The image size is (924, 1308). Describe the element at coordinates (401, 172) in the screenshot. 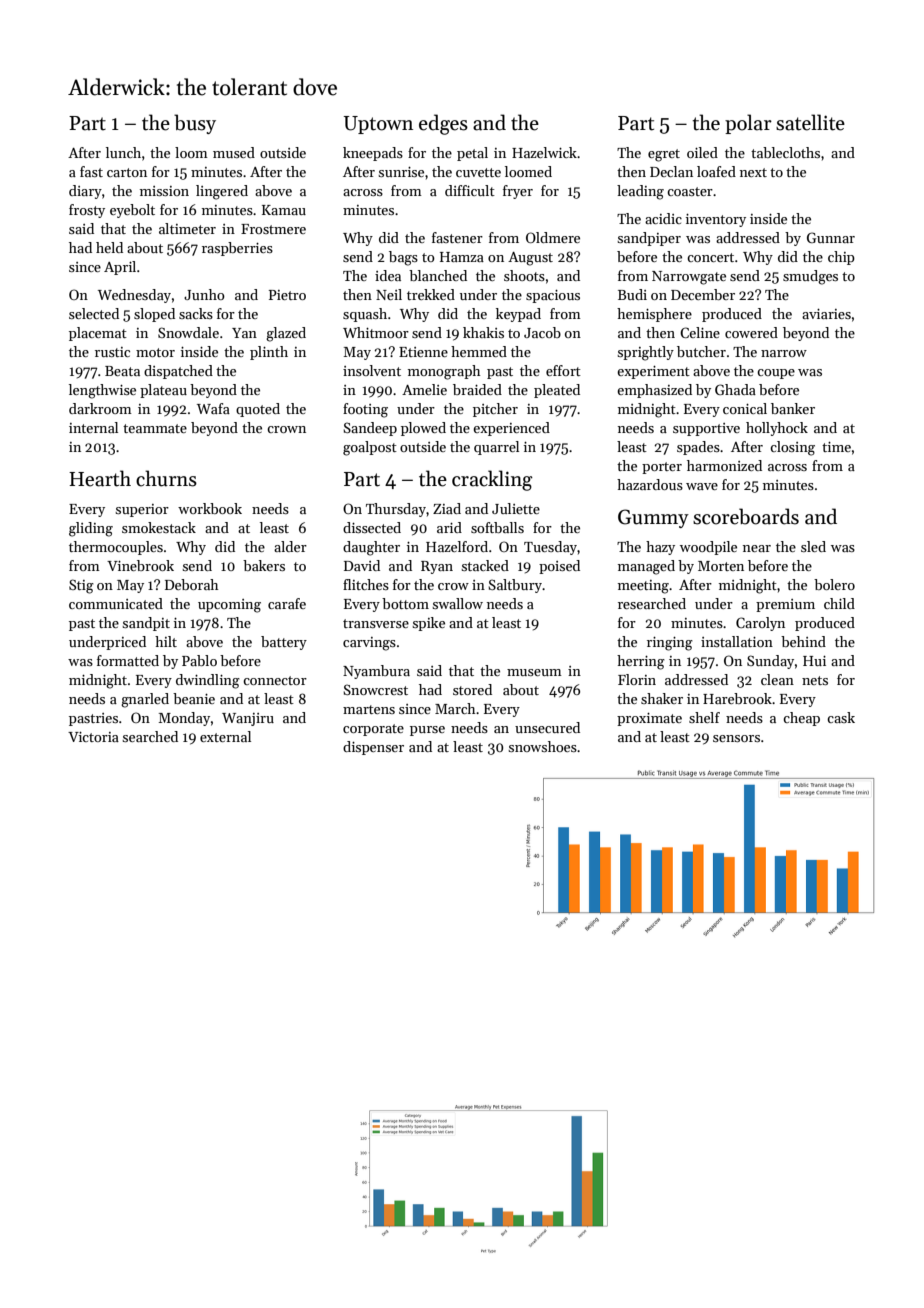

I see `sunrise` at that location.
